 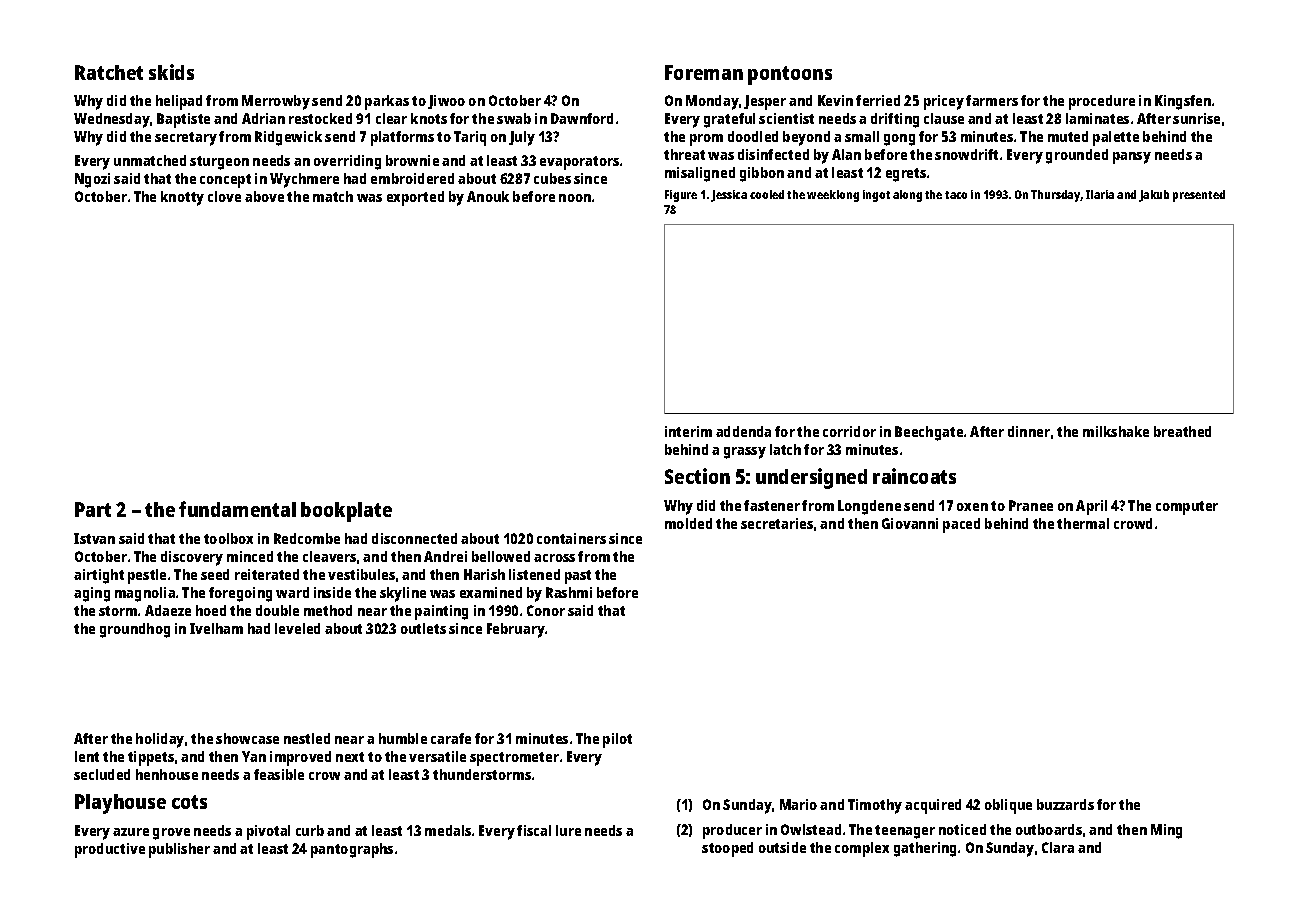 I want to click on pantographs, so click(x=352, y=850).
